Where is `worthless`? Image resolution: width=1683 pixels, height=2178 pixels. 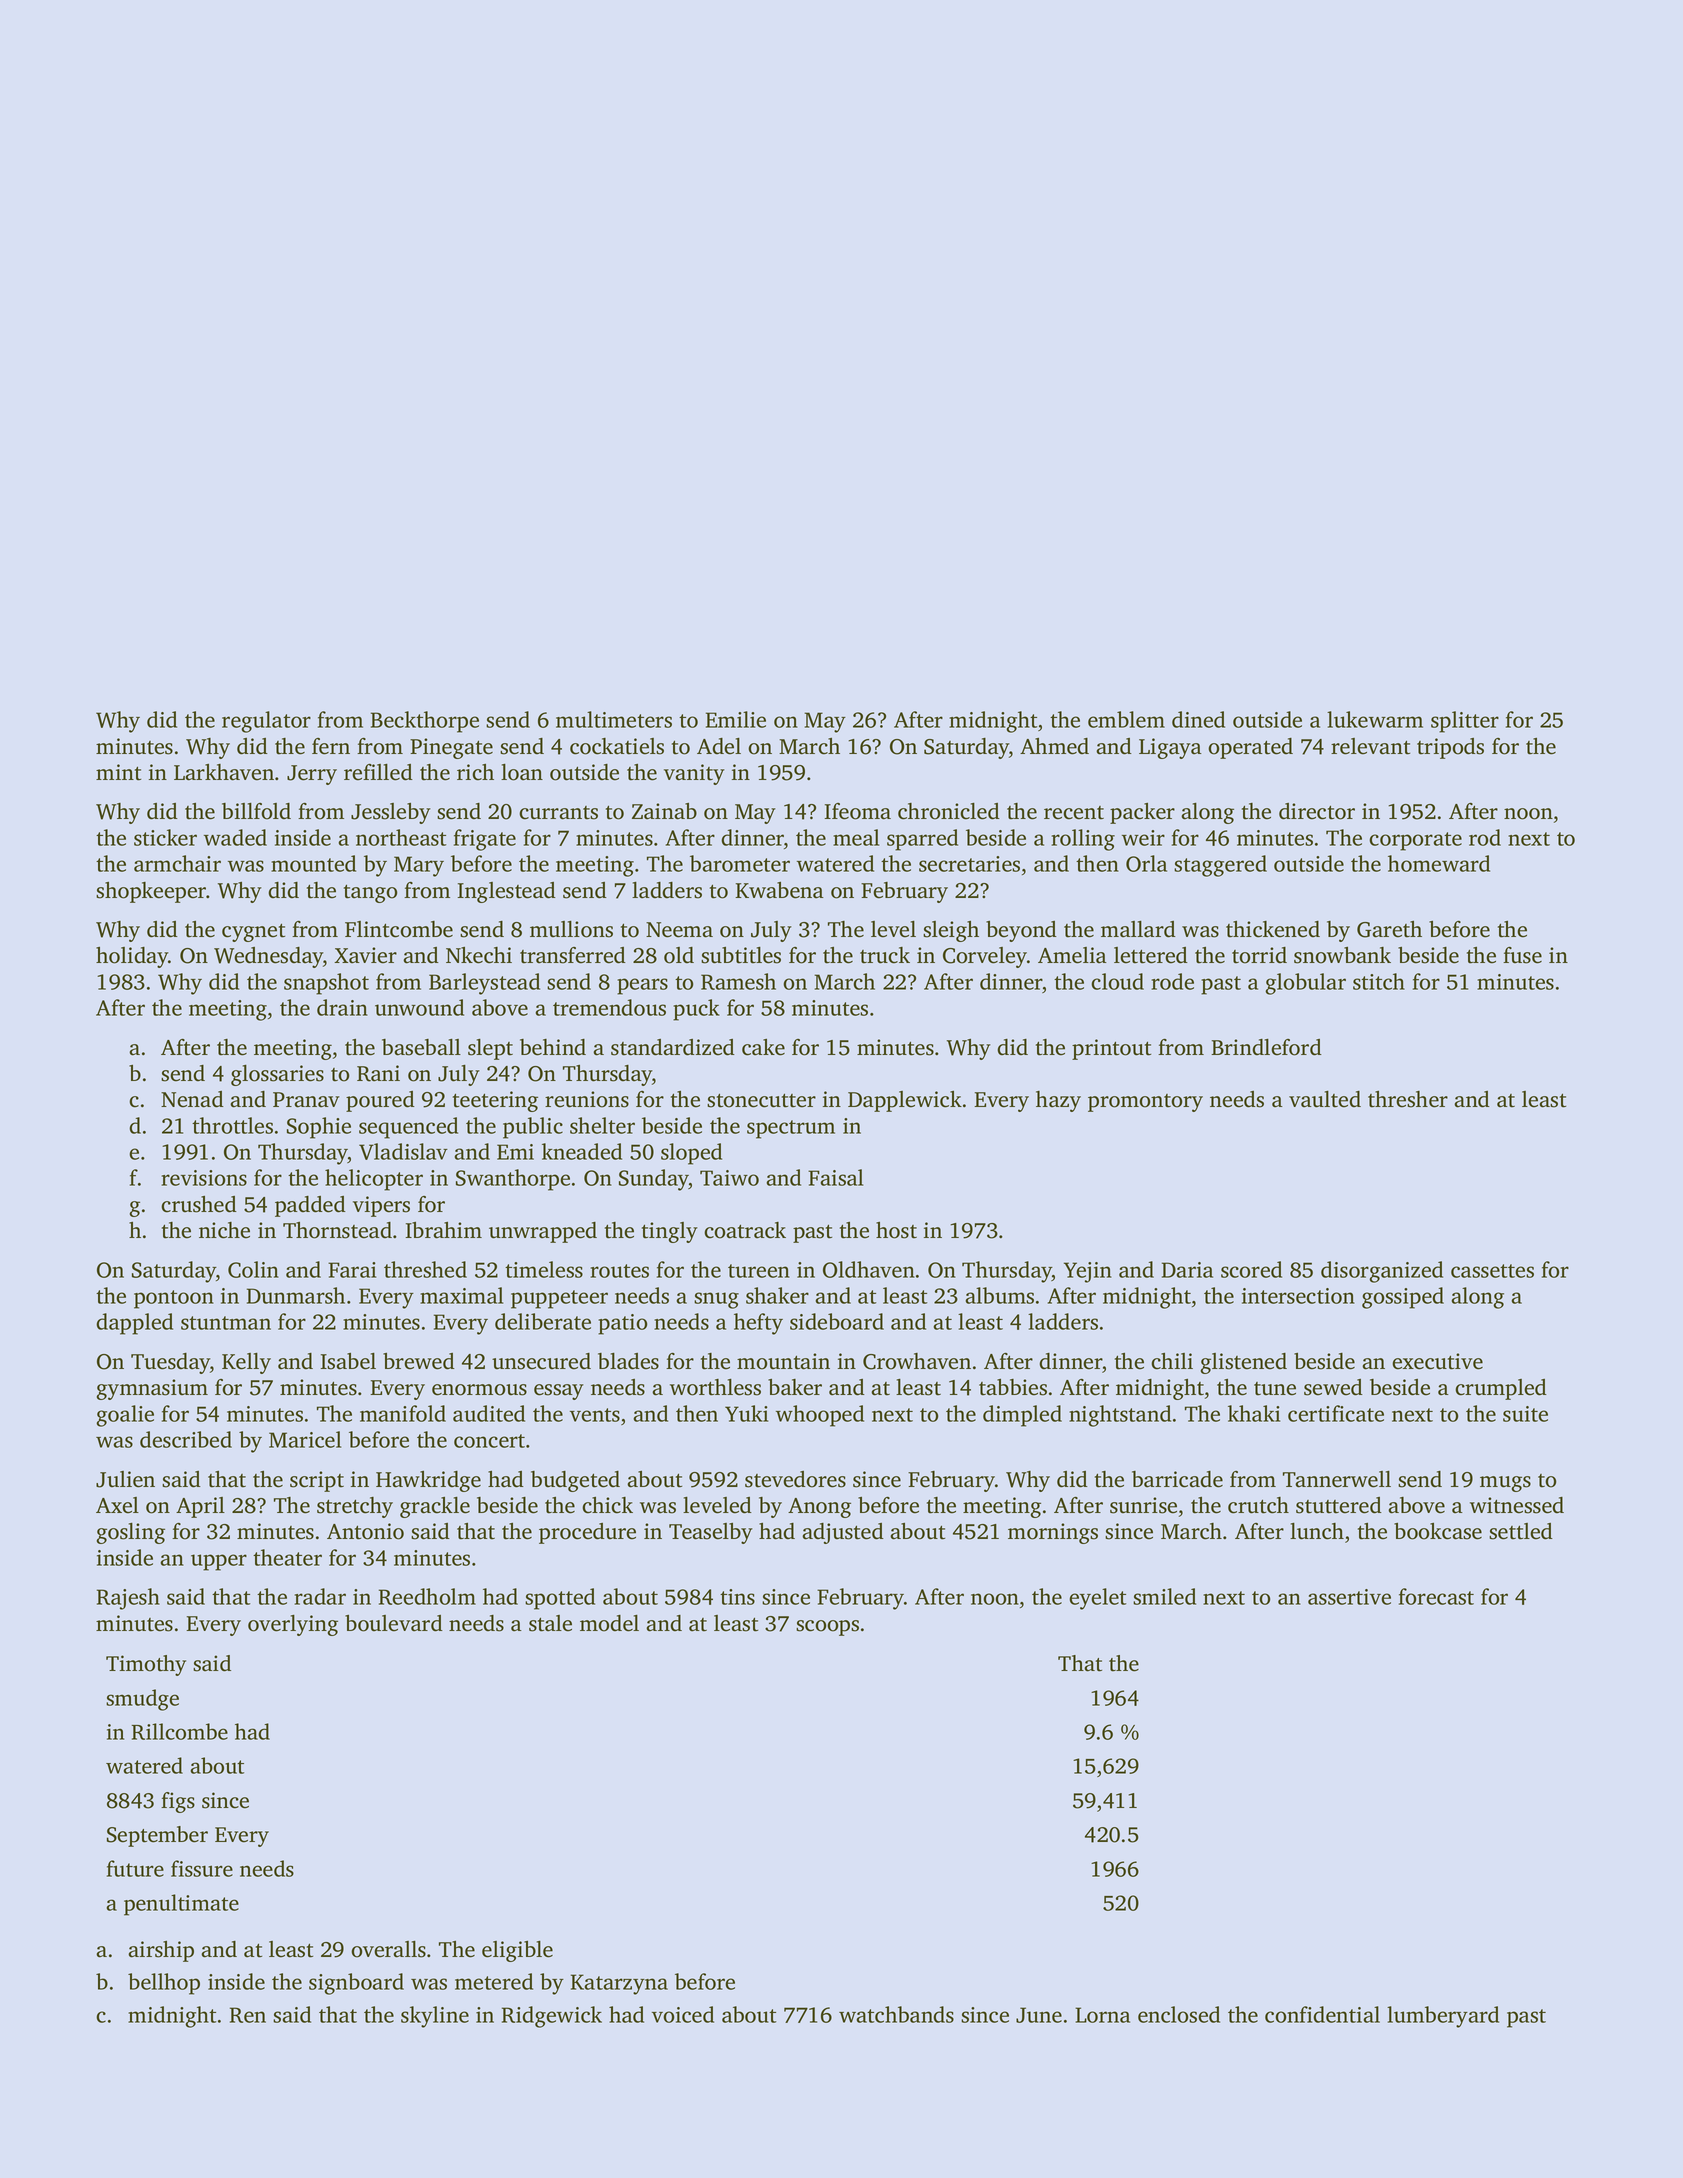 worthless is located at coordinates (715, 1387).
